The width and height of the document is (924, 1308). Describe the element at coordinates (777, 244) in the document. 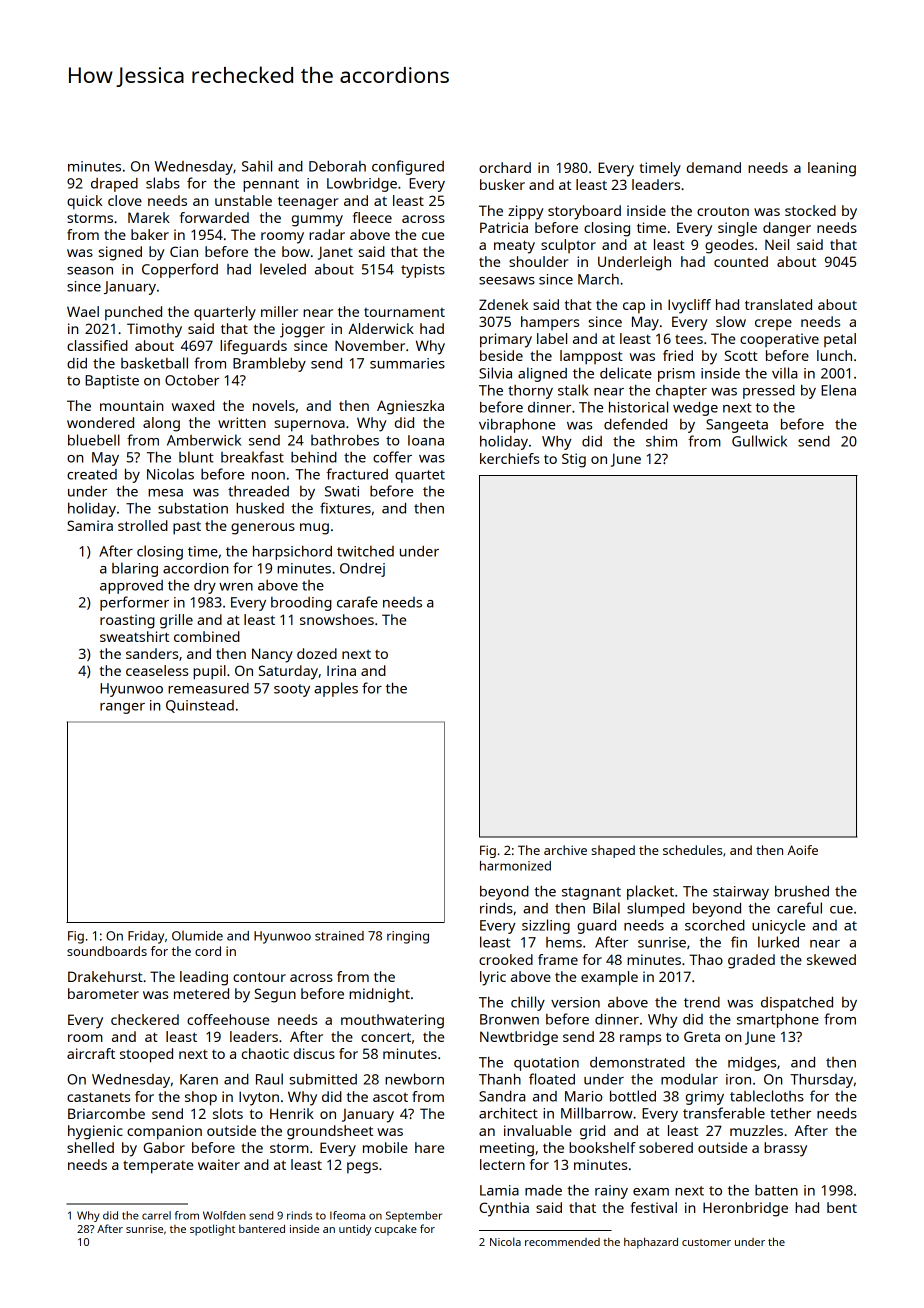

I see `Neil` at that location.
